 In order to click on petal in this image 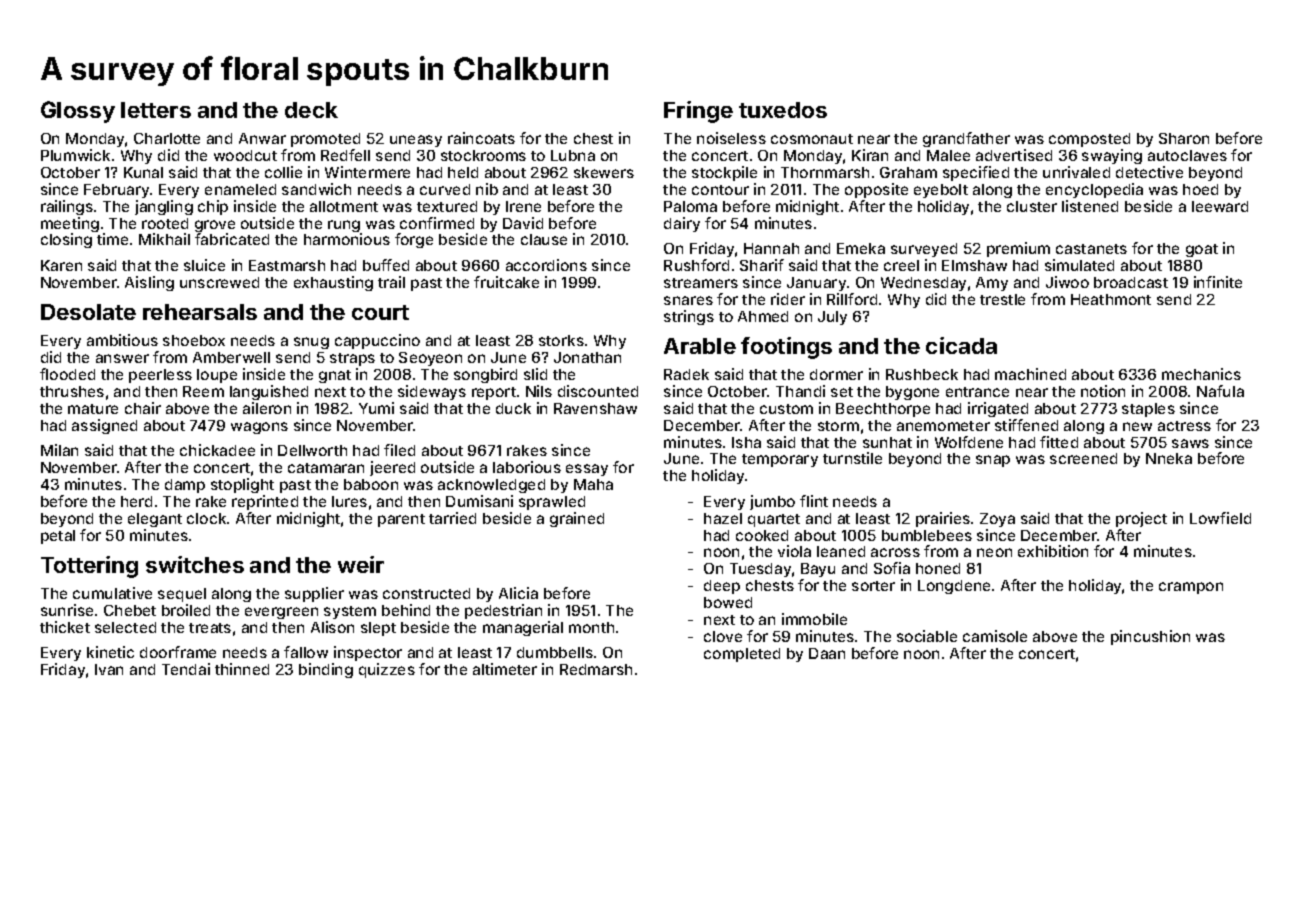, I will do `click(58, 537)`.
